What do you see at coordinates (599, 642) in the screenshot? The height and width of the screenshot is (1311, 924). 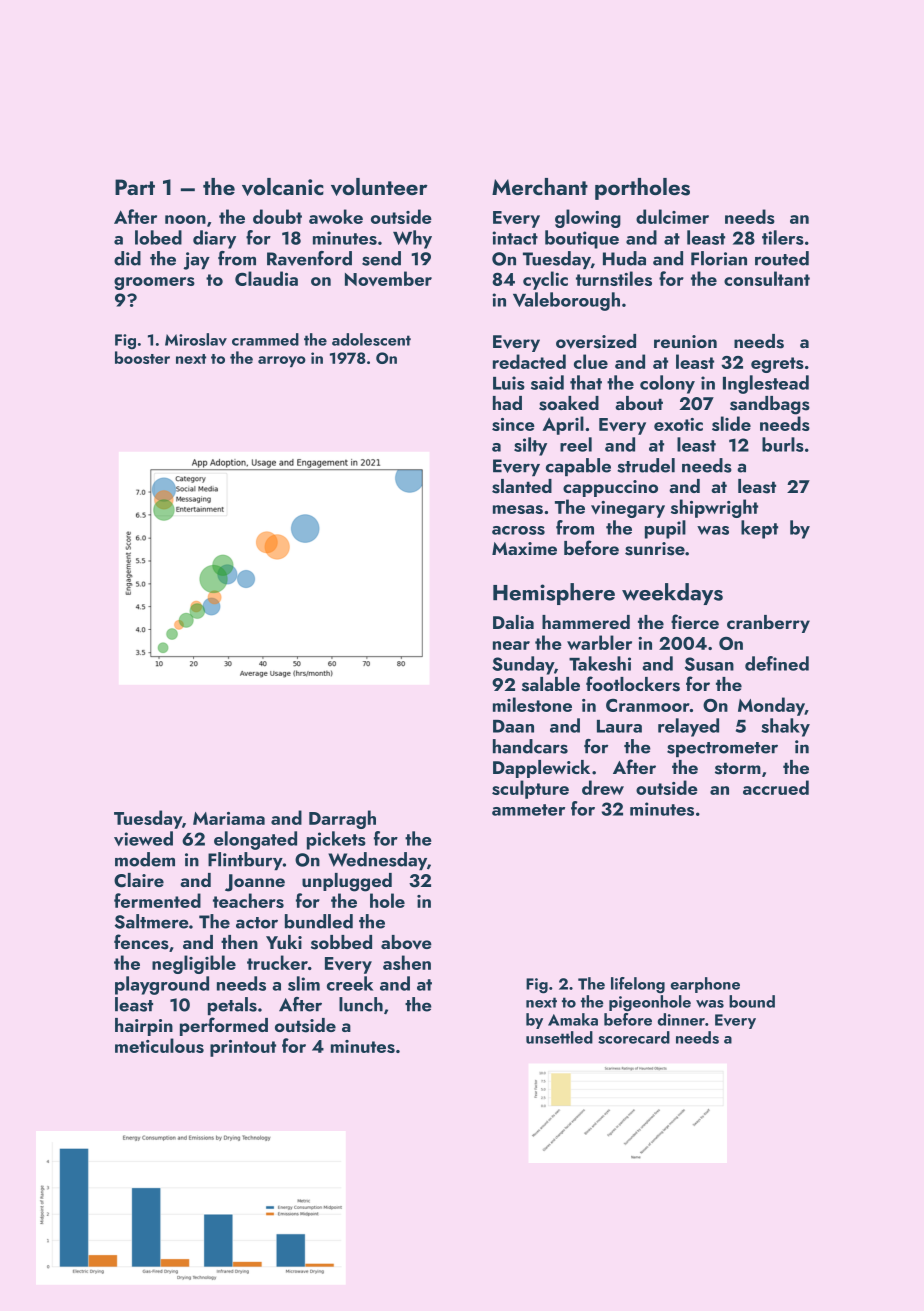 I see `warbler` at bounding box center [599, 642].
